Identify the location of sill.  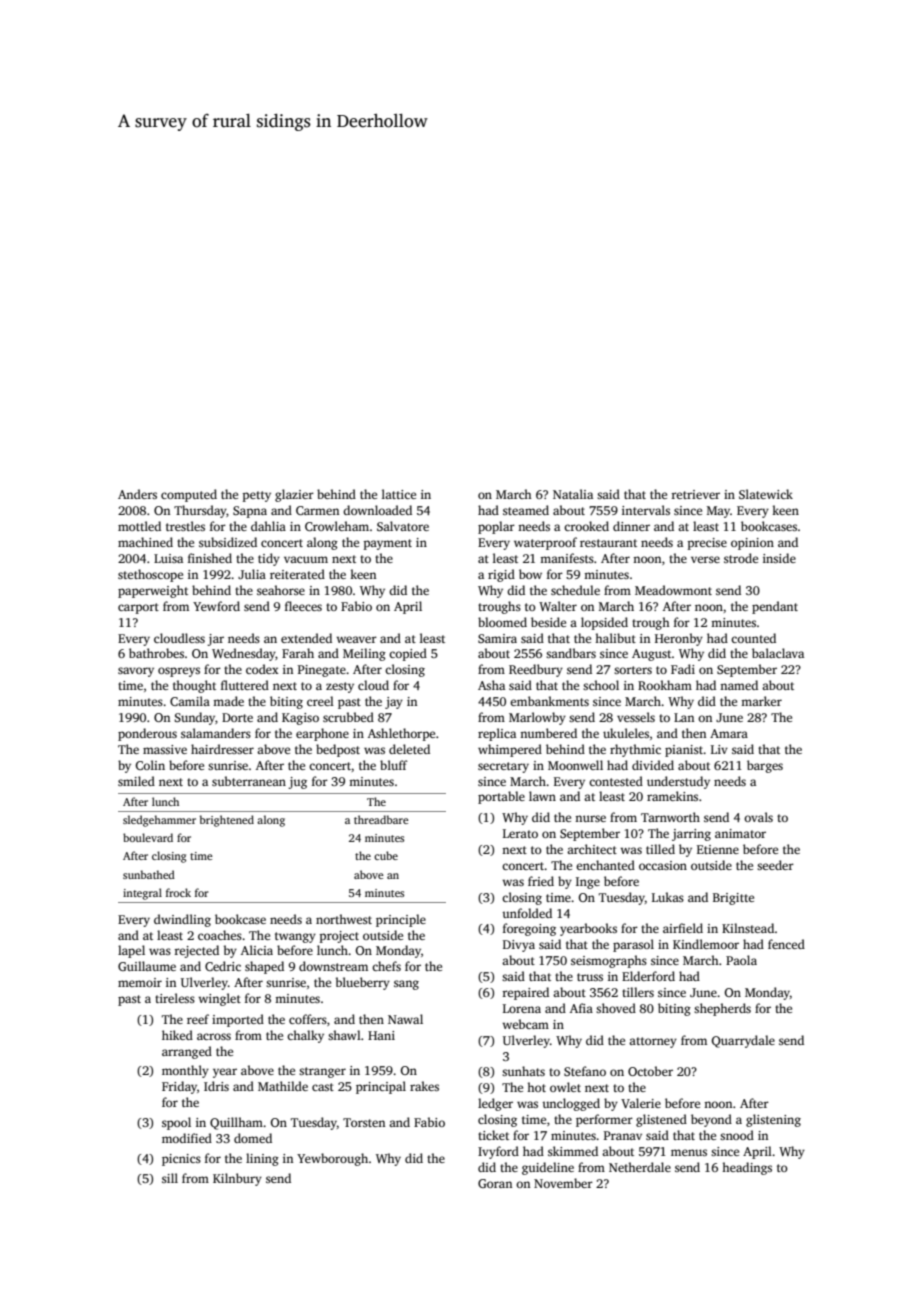
(170, 1178).
